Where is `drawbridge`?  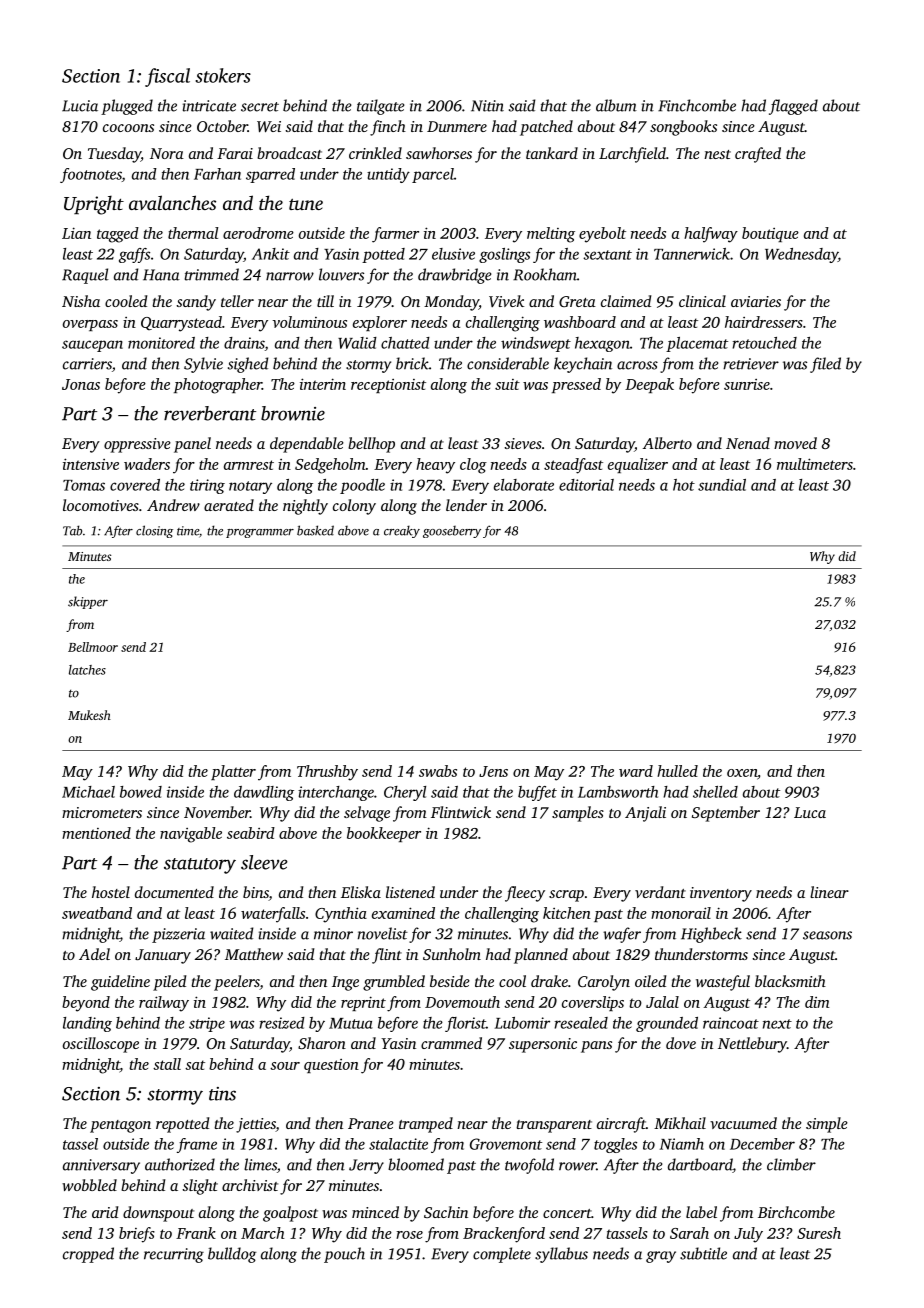 drawbridge is located at coordinates (454, 276).
